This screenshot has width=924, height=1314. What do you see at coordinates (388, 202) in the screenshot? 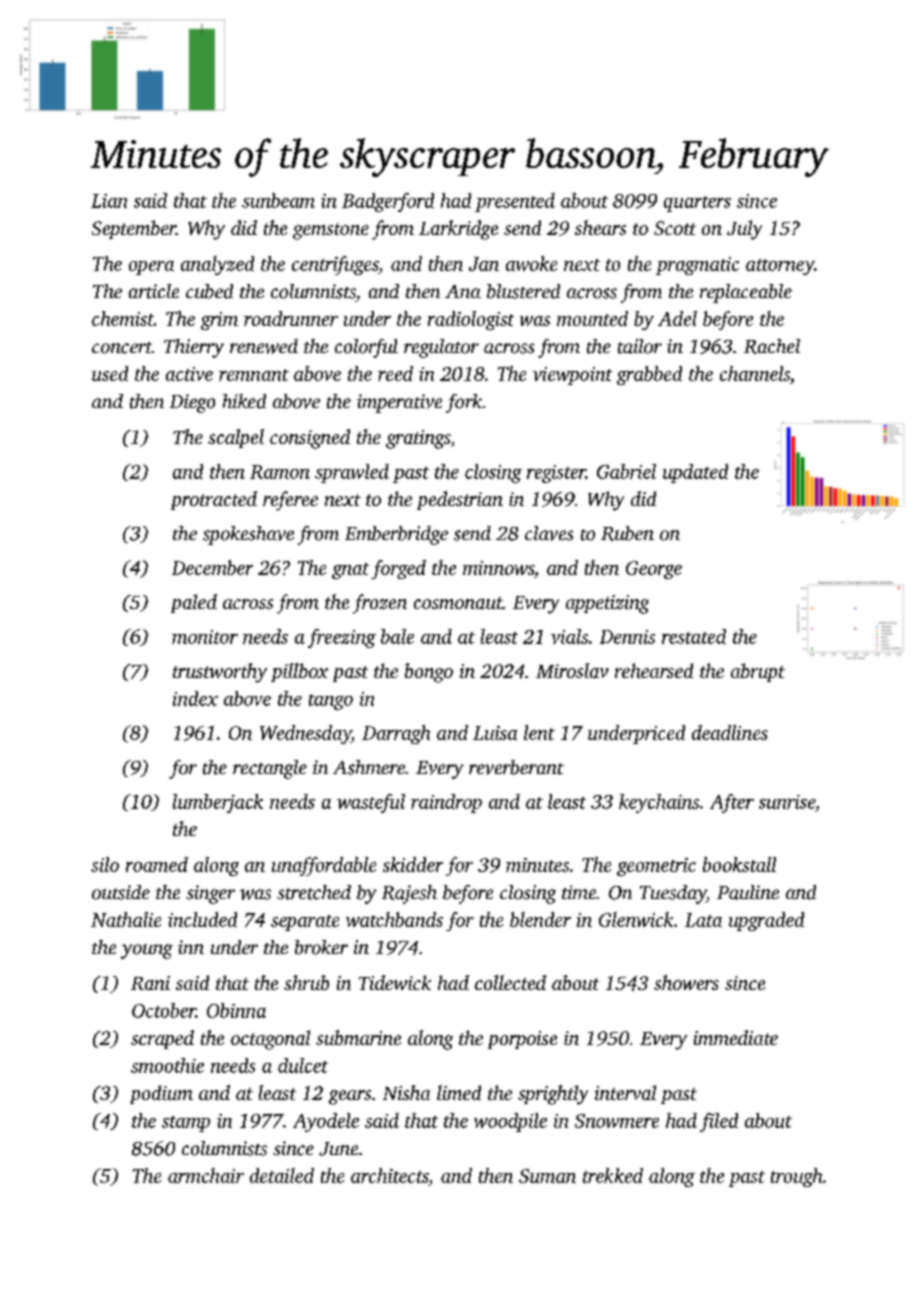
I see `Badgerford` at bounding box center [388, 202].
